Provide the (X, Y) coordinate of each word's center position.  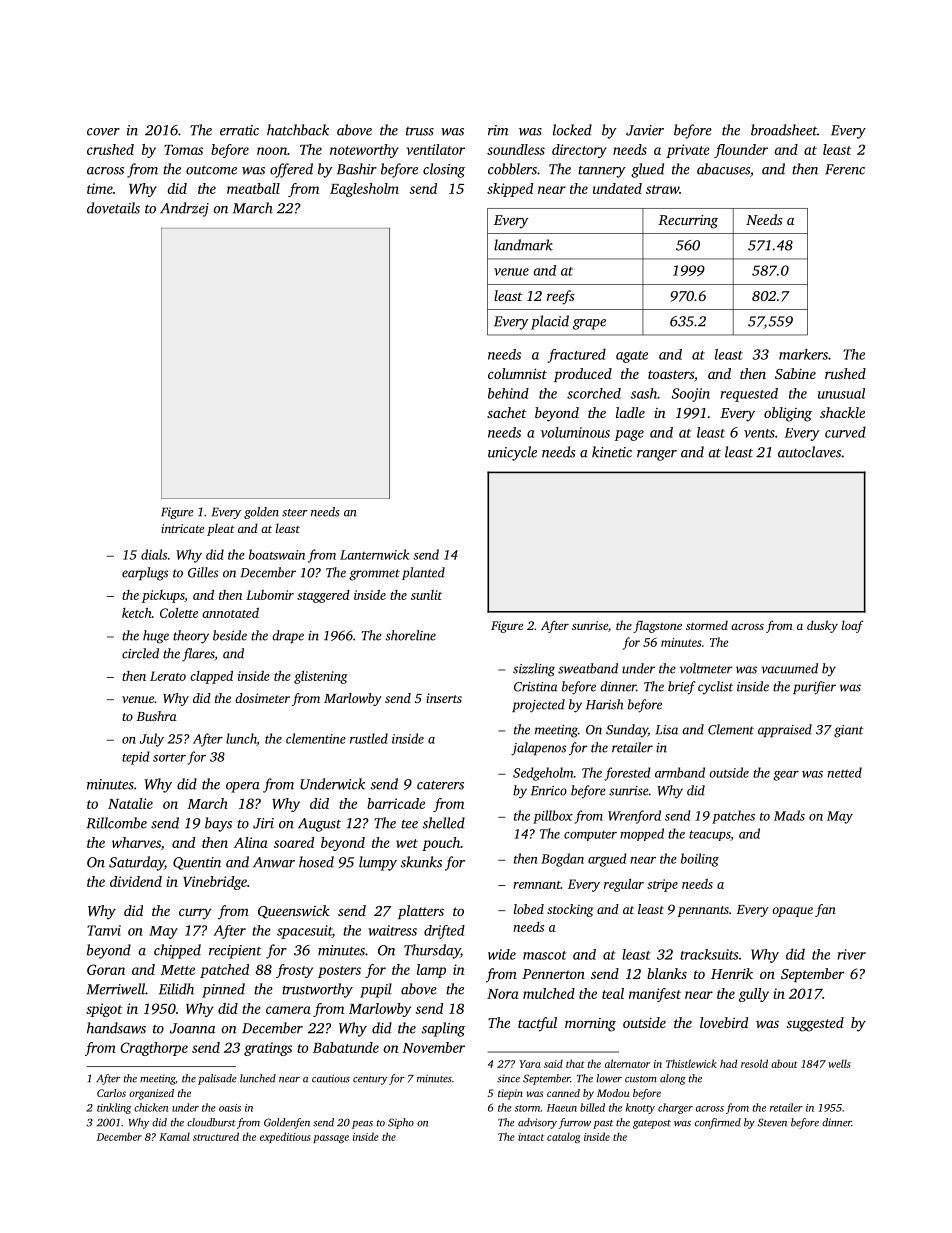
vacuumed (789, 668)
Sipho (401, 1123)
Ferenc (845, 169)
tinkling (114, 1108)
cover (103, 132)
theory (191, 637)
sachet (507, 412)
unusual (841, 393)
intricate (182, 528)
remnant (537, 885)
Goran (106, 969)
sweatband (588, 668)
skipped (510, 190)
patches (733, 817)
